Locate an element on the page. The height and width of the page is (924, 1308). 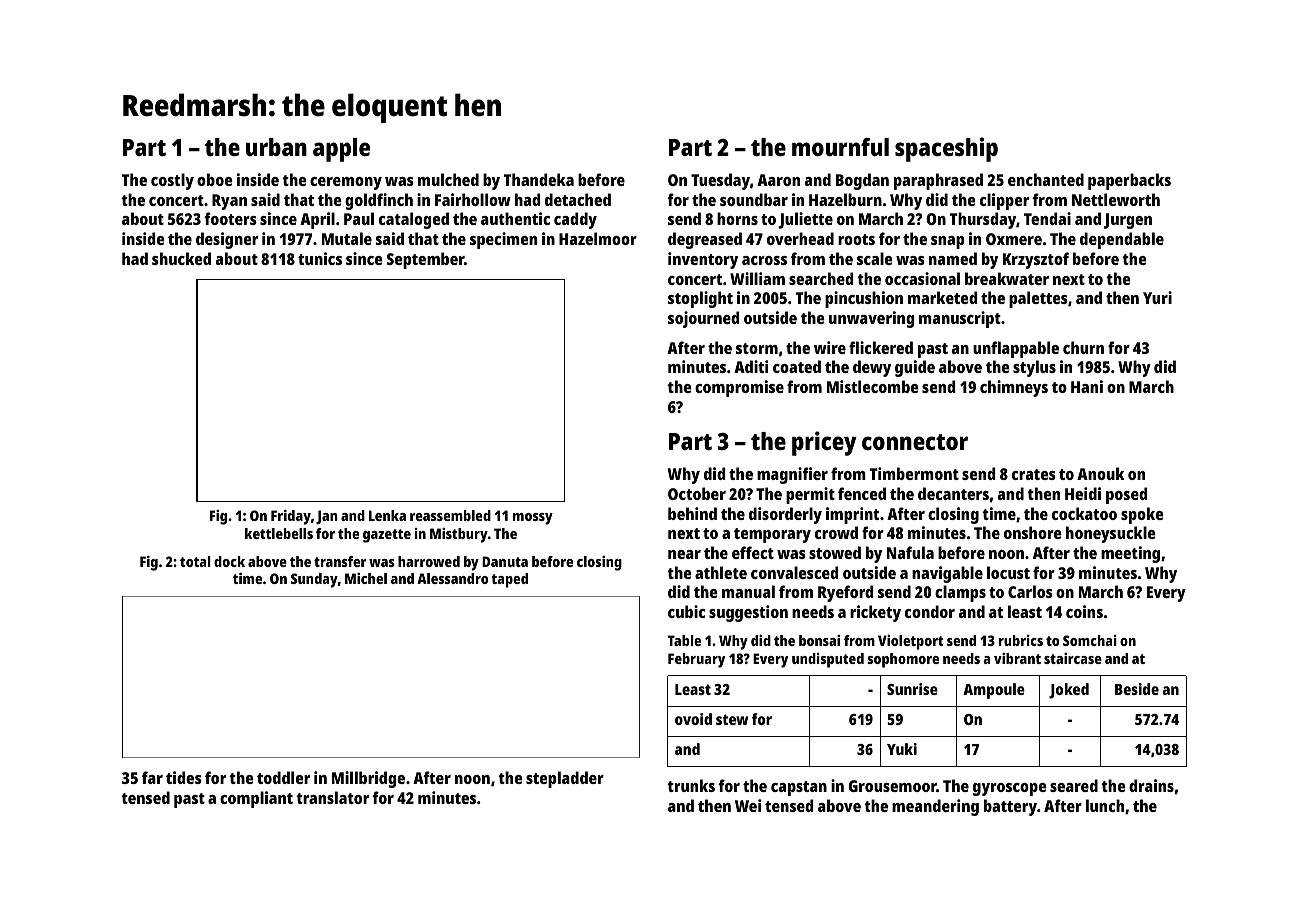
translator is located at coordinates (332, 797).
